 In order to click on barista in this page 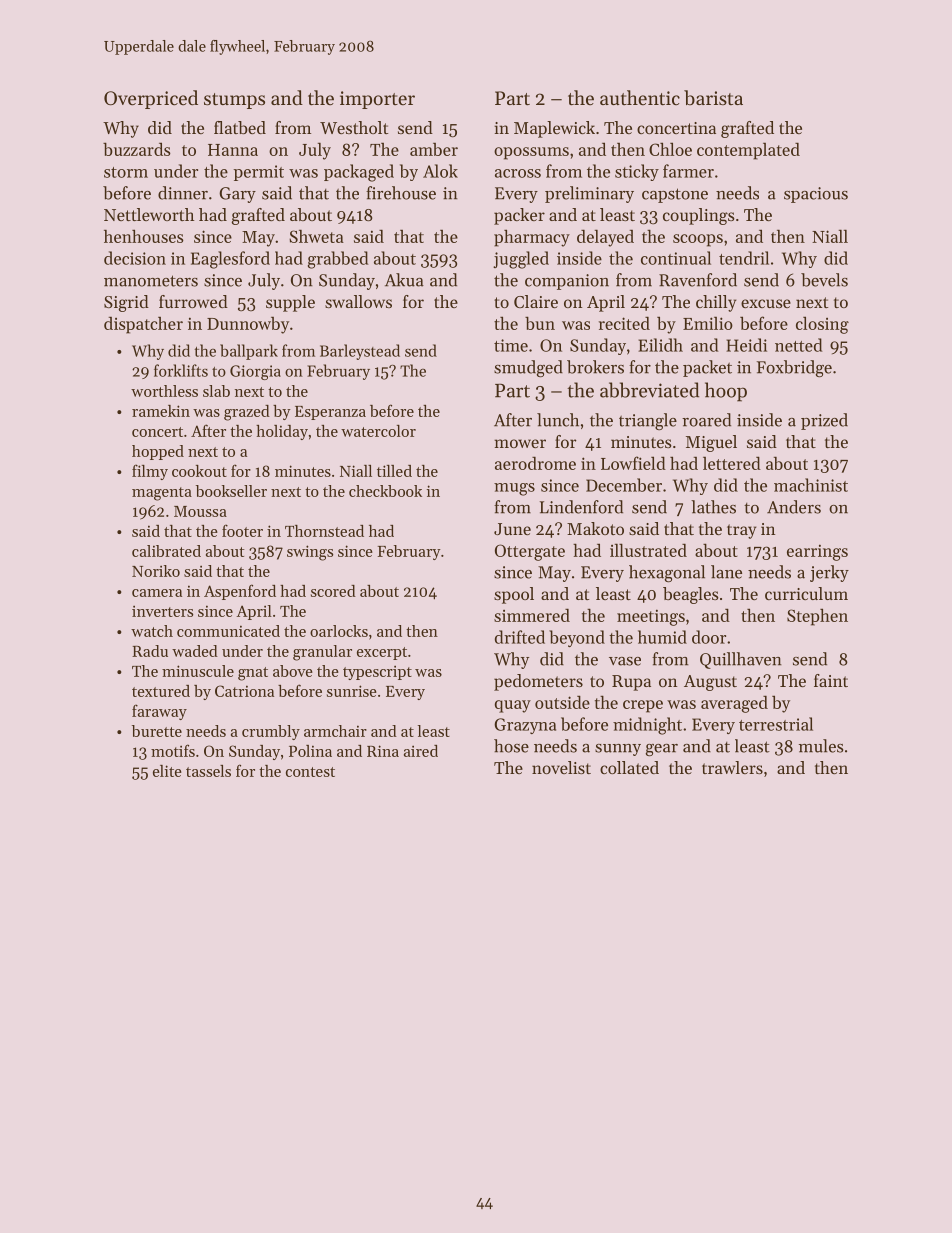, I will do `click(713, 97)`.
